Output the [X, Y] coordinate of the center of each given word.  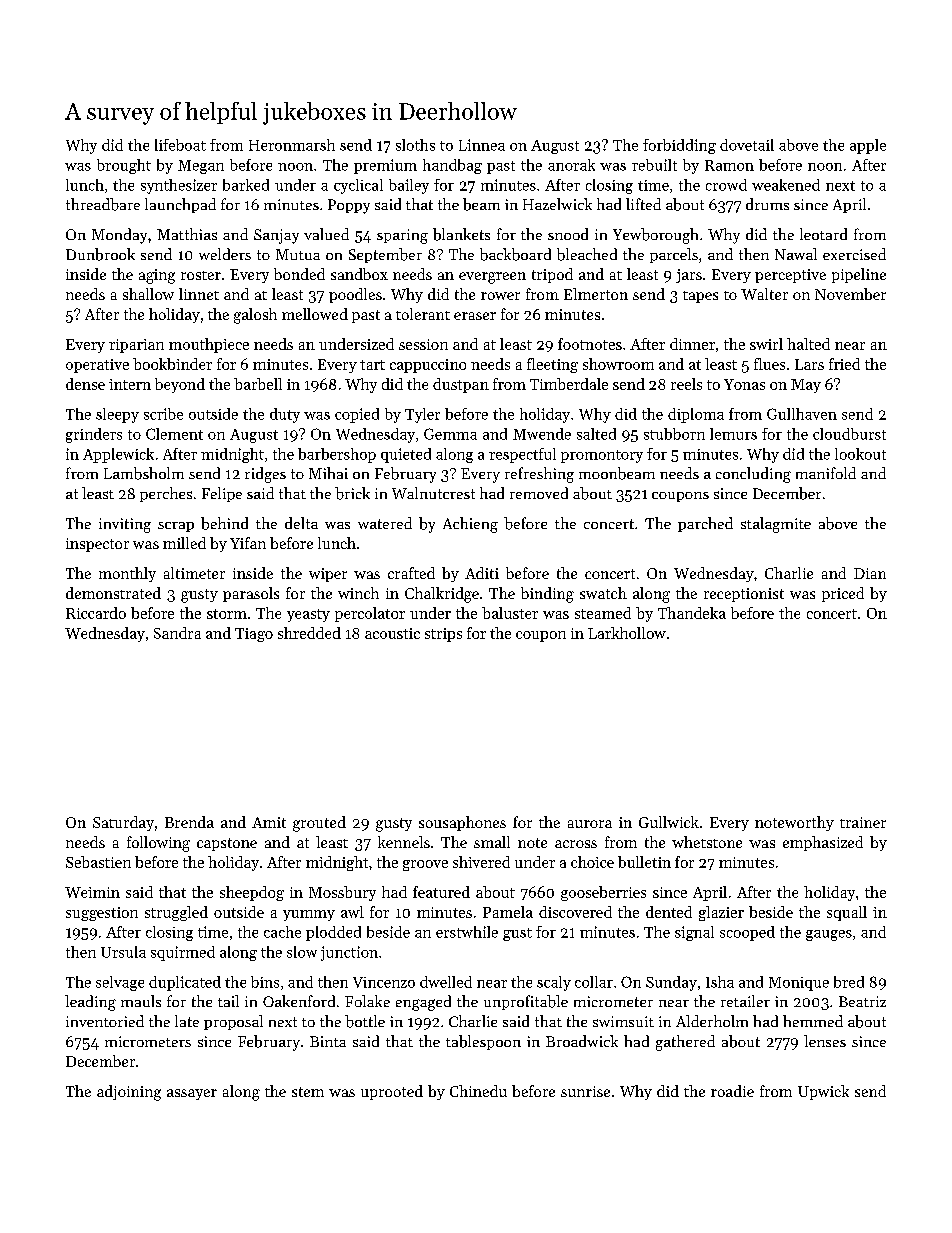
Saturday [123, 823]
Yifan [248, 543]
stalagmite [776, 525]
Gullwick [669, 822]
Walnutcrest [433, 493]
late [187, 1021]
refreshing [539, 475]
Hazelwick [557, 204]
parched [705, 524]
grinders [94, 435]
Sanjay [276, 236]
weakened [786, 185]
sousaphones [462, 823]
